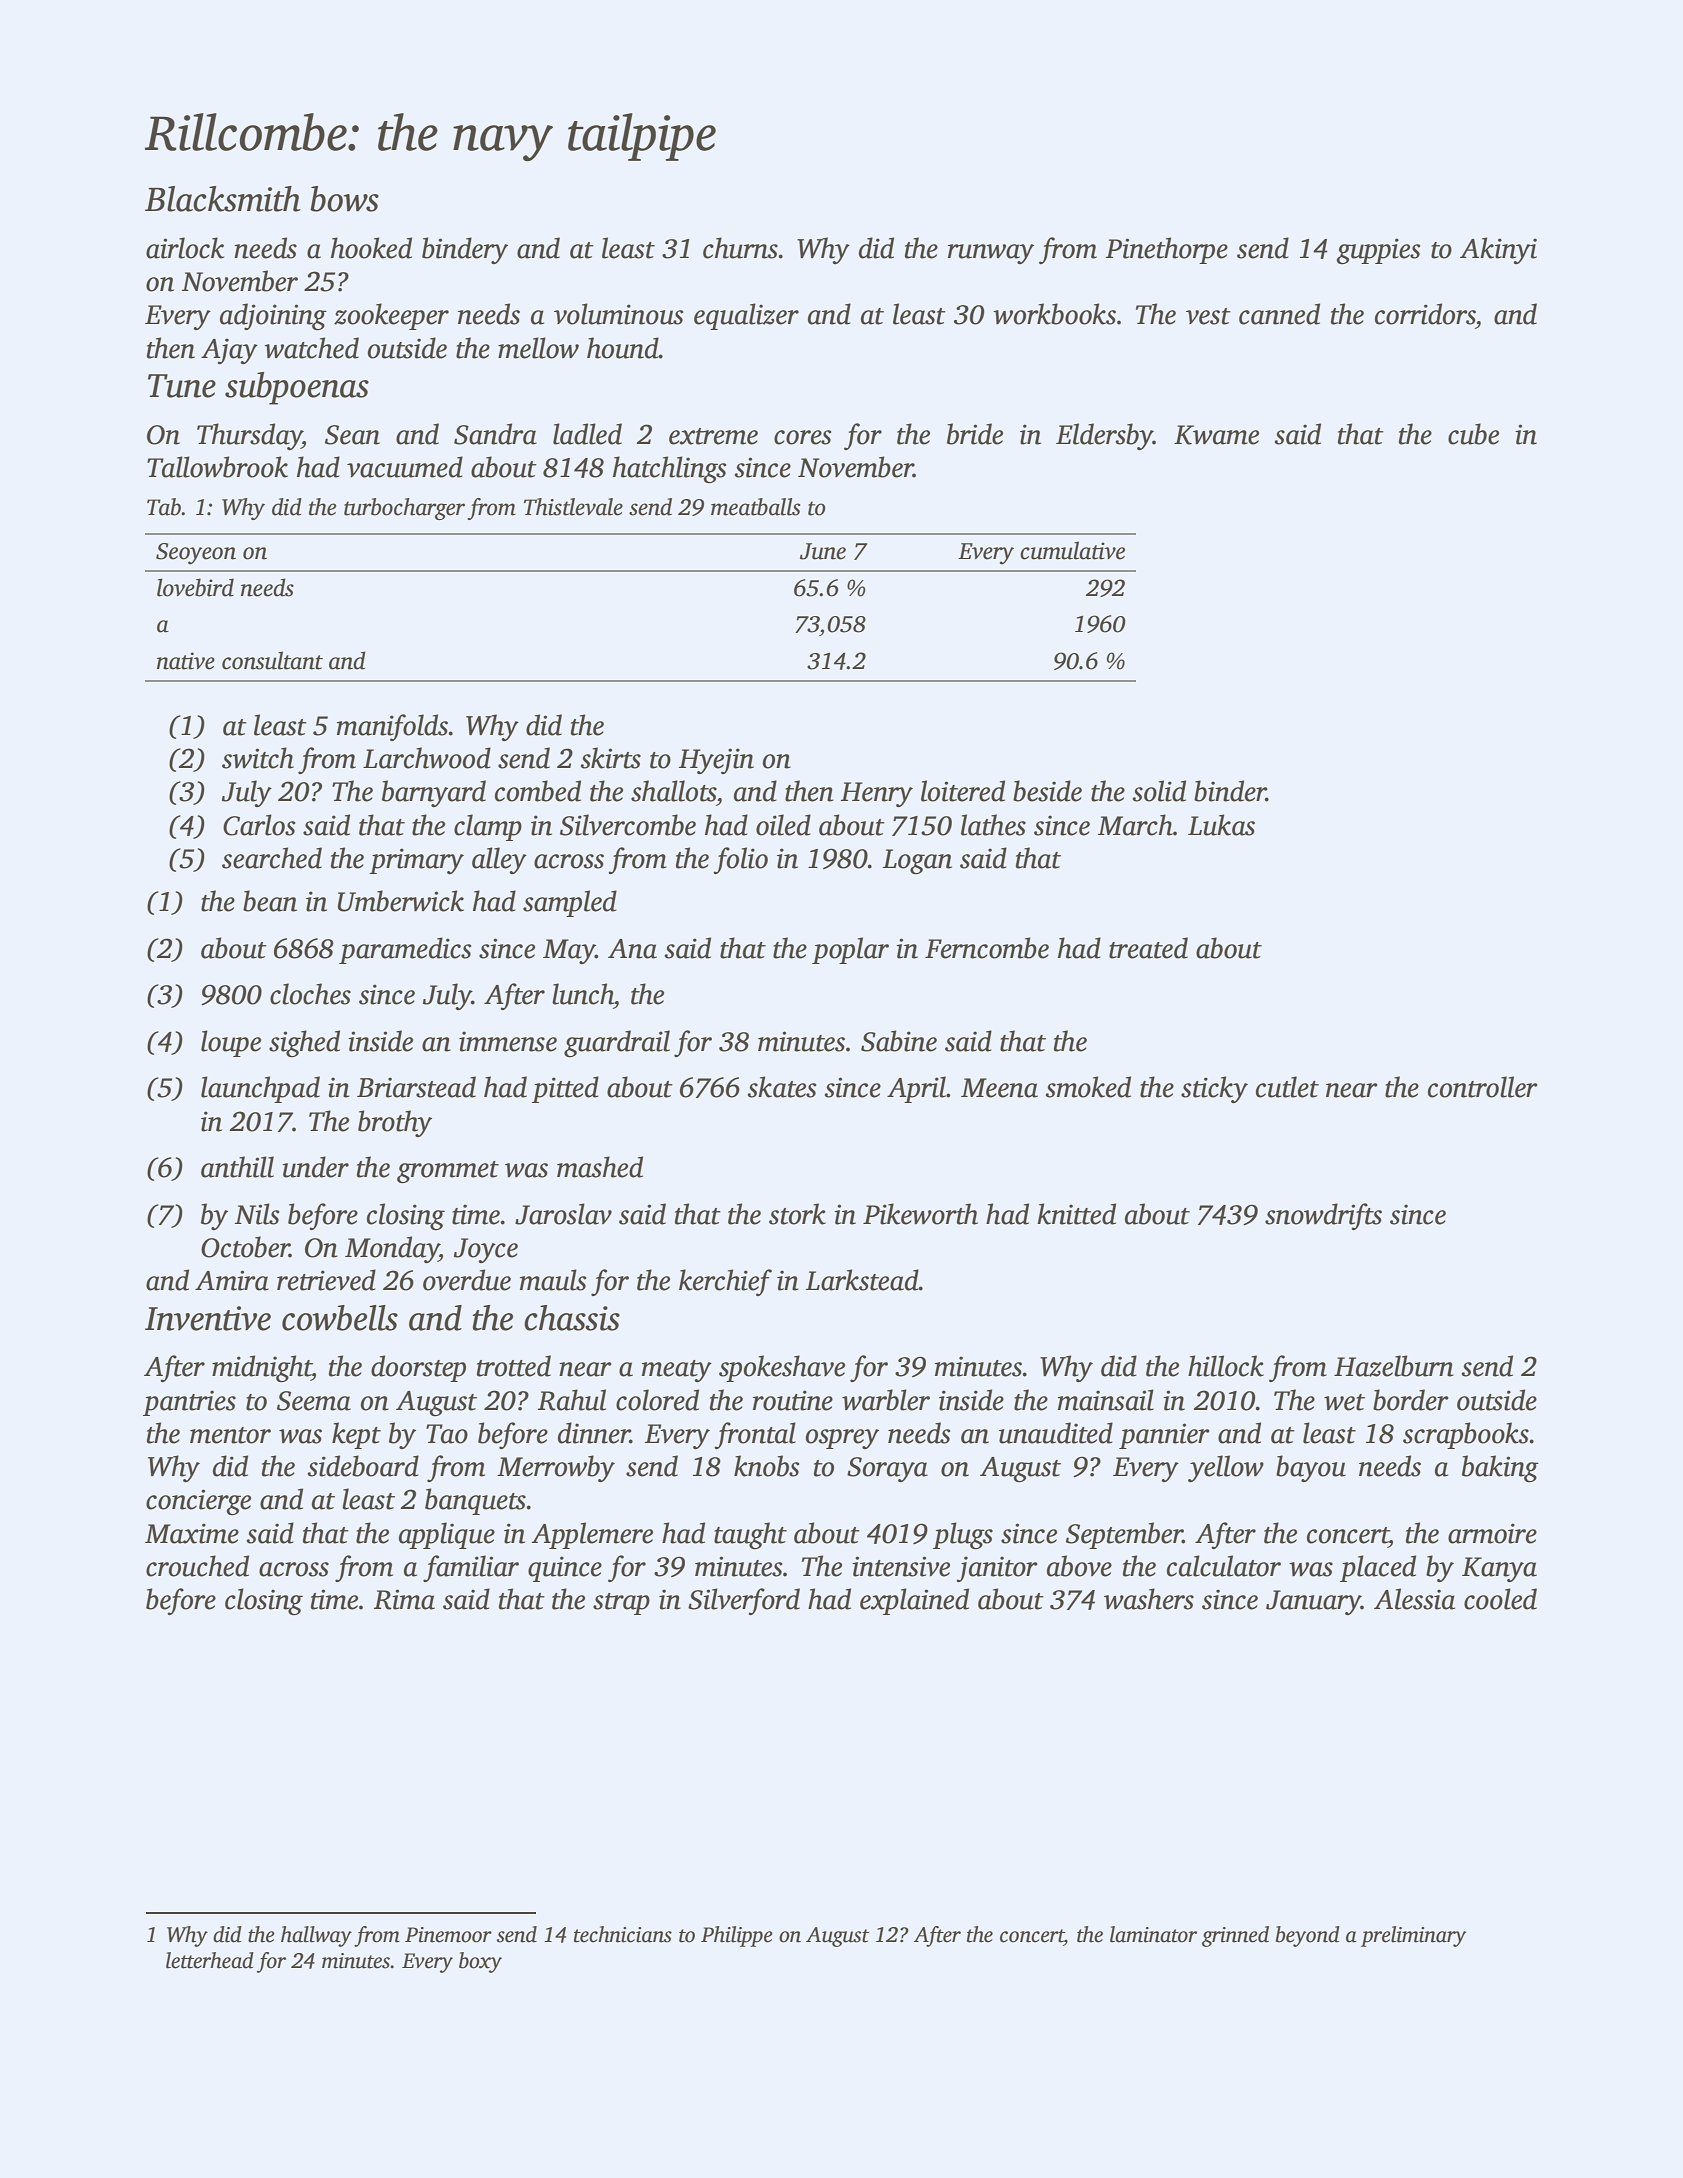 Image resolution: width=1683 pixels, height=2178 pixels. I want to click on meatballs, so click(756, 507).
